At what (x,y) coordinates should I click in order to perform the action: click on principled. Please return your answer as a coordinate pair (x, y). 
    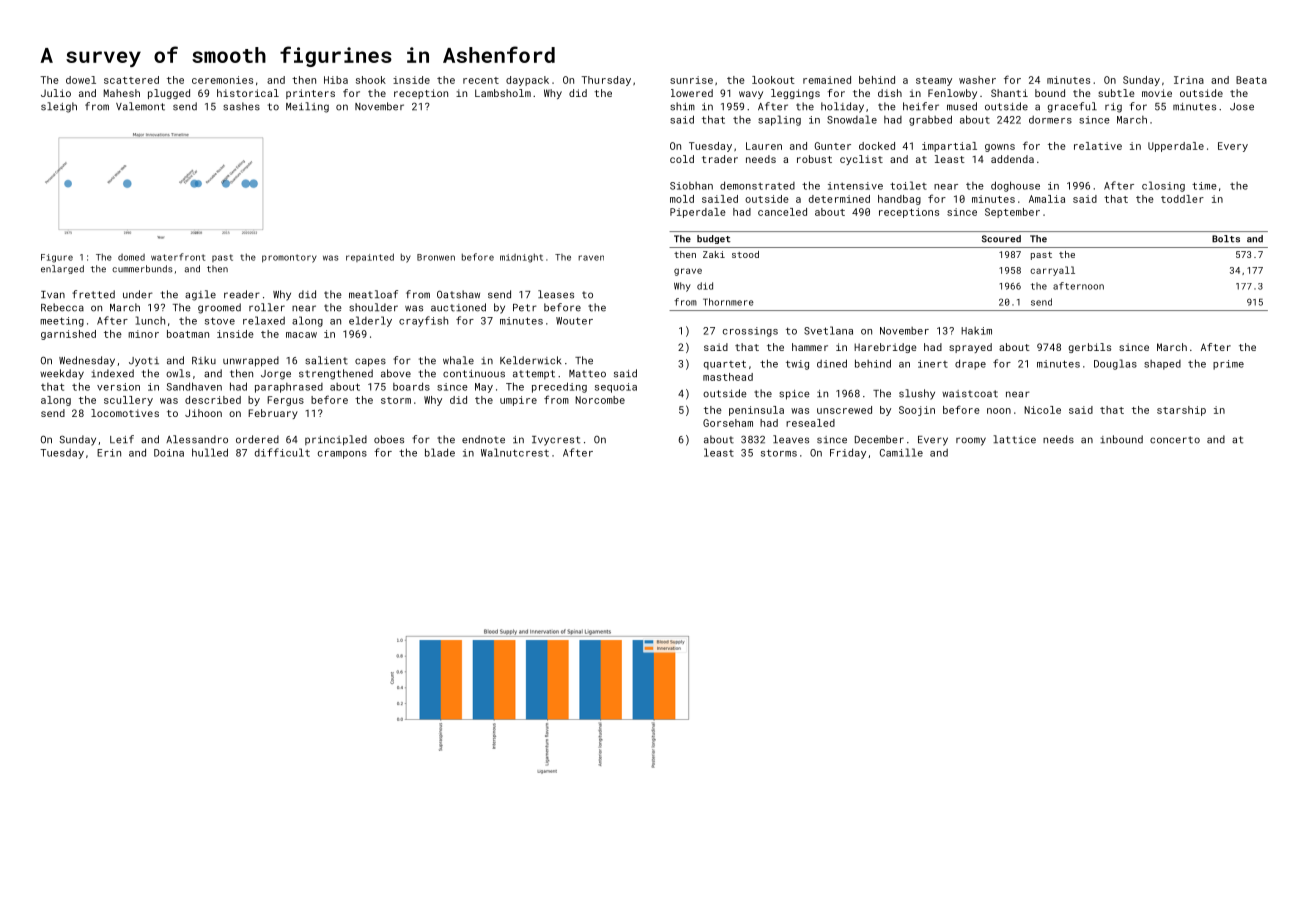
    Looking at the image, I should click on (336, 440).
